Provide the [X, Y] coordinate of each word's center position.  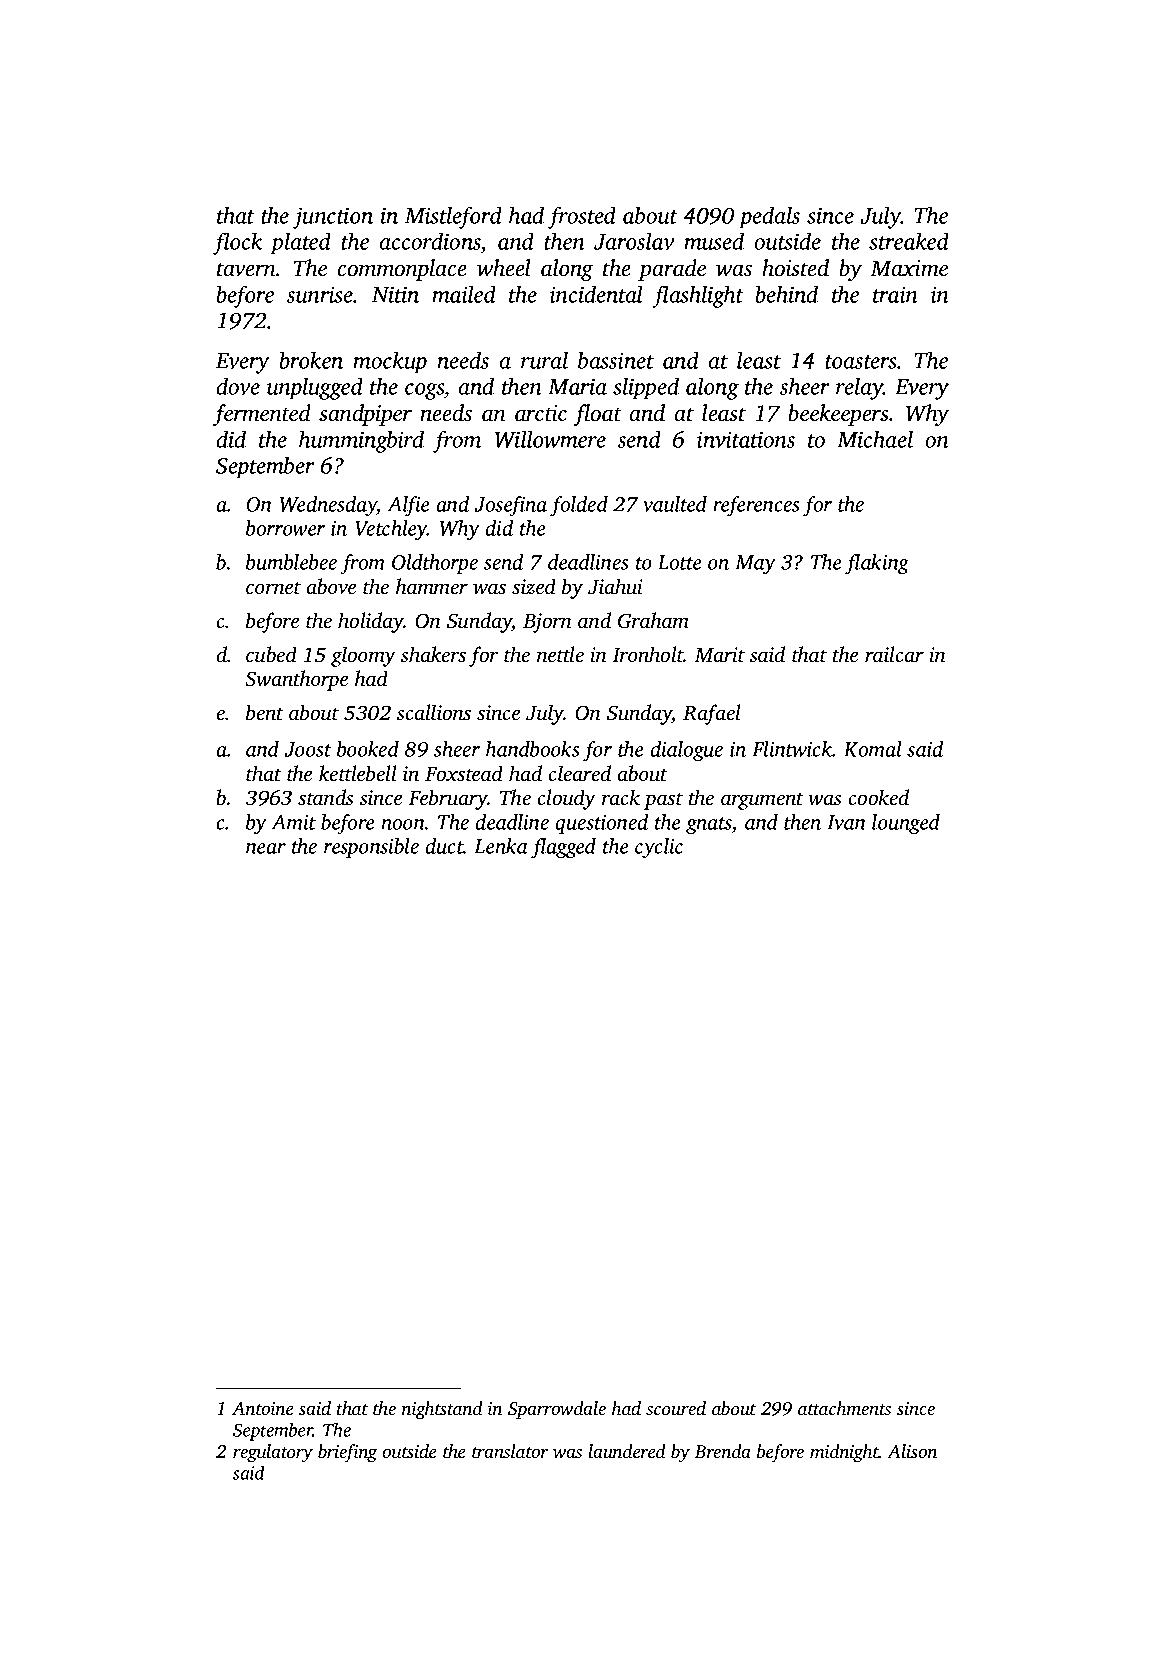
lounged [906, 824]
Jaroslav [634, 241]
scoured [676, 1408]
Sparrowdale [557, 1410]
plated [300, 243]
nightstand [442, 1410]
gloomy [363, 656]
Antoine [263, 1408]
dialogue [686, 751]
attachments [844, 1408]
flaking [877, 564]
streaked [909, 241]
